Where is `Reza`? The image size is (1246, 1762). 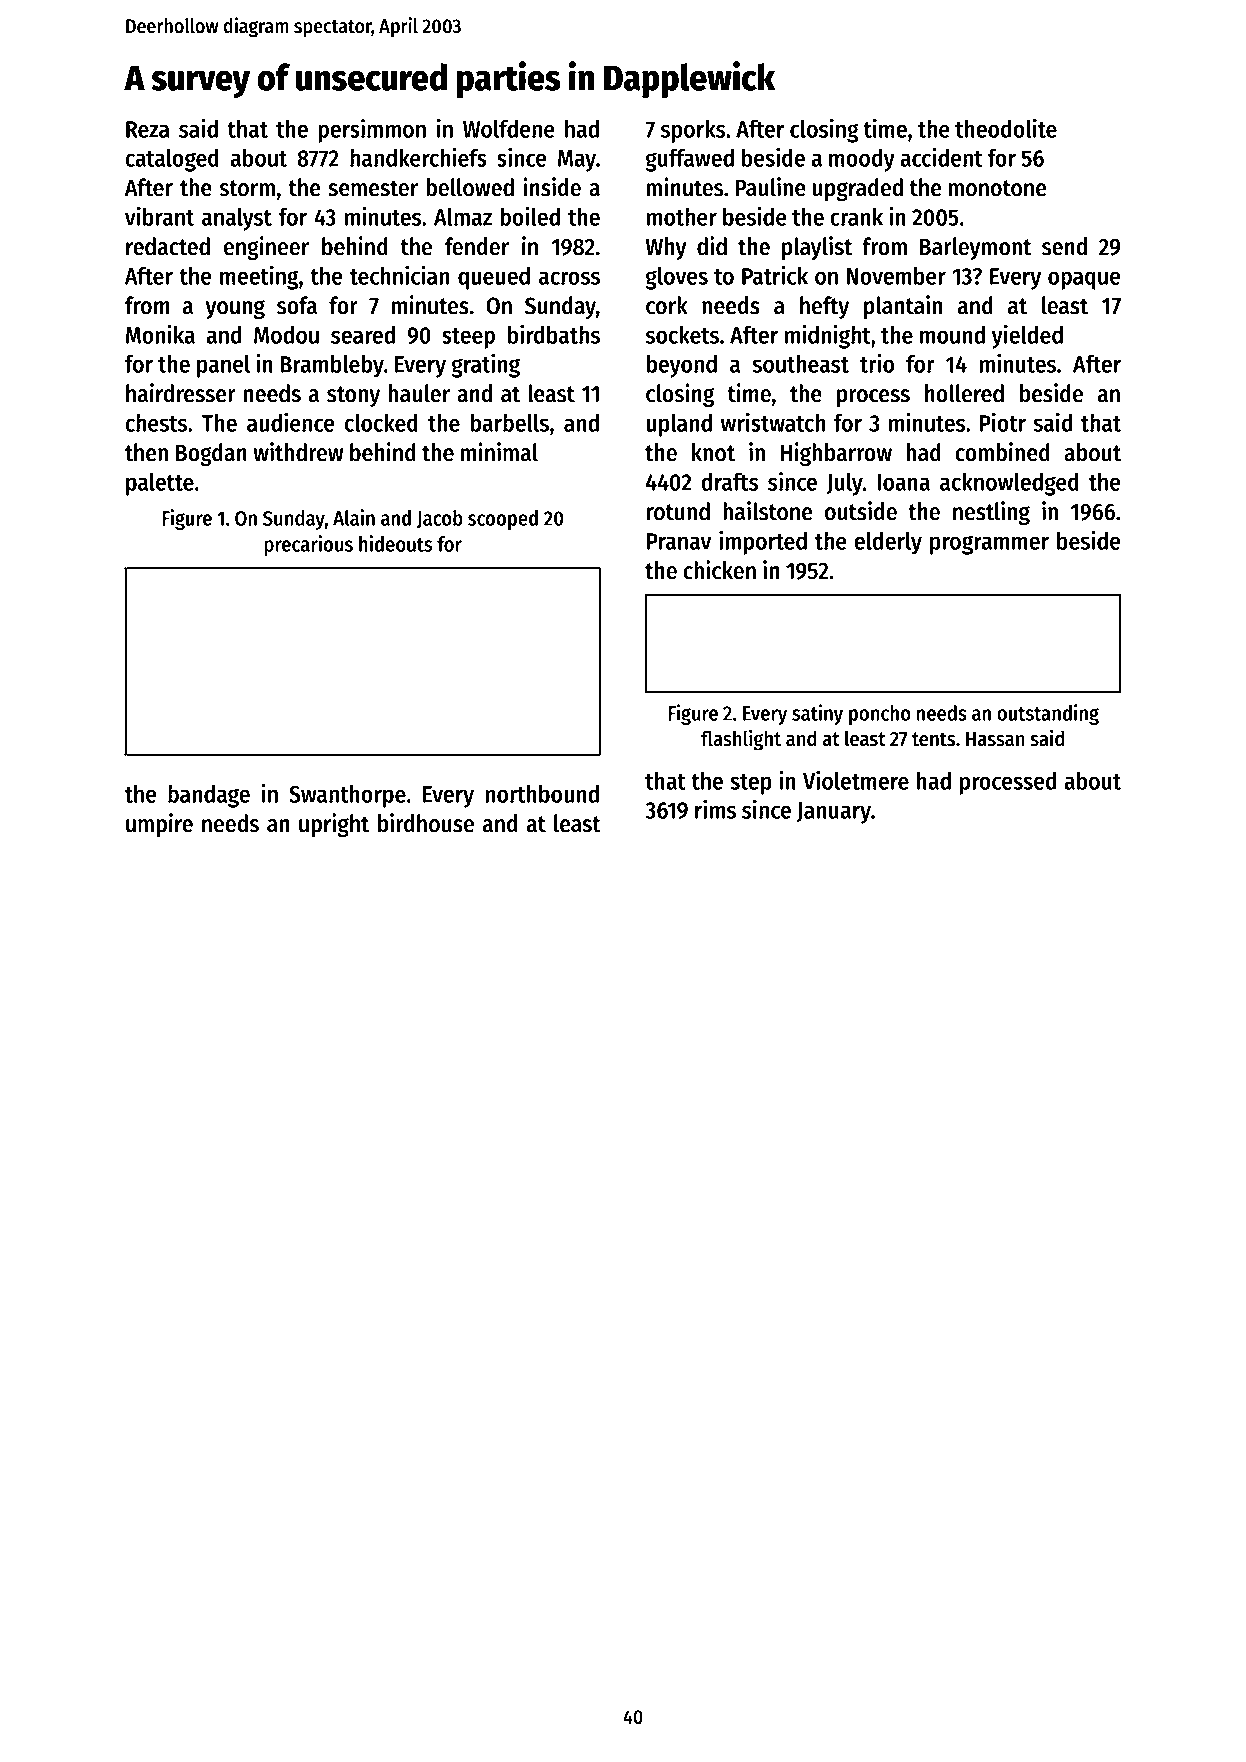 Reza is located at coordinates (147, 129).
